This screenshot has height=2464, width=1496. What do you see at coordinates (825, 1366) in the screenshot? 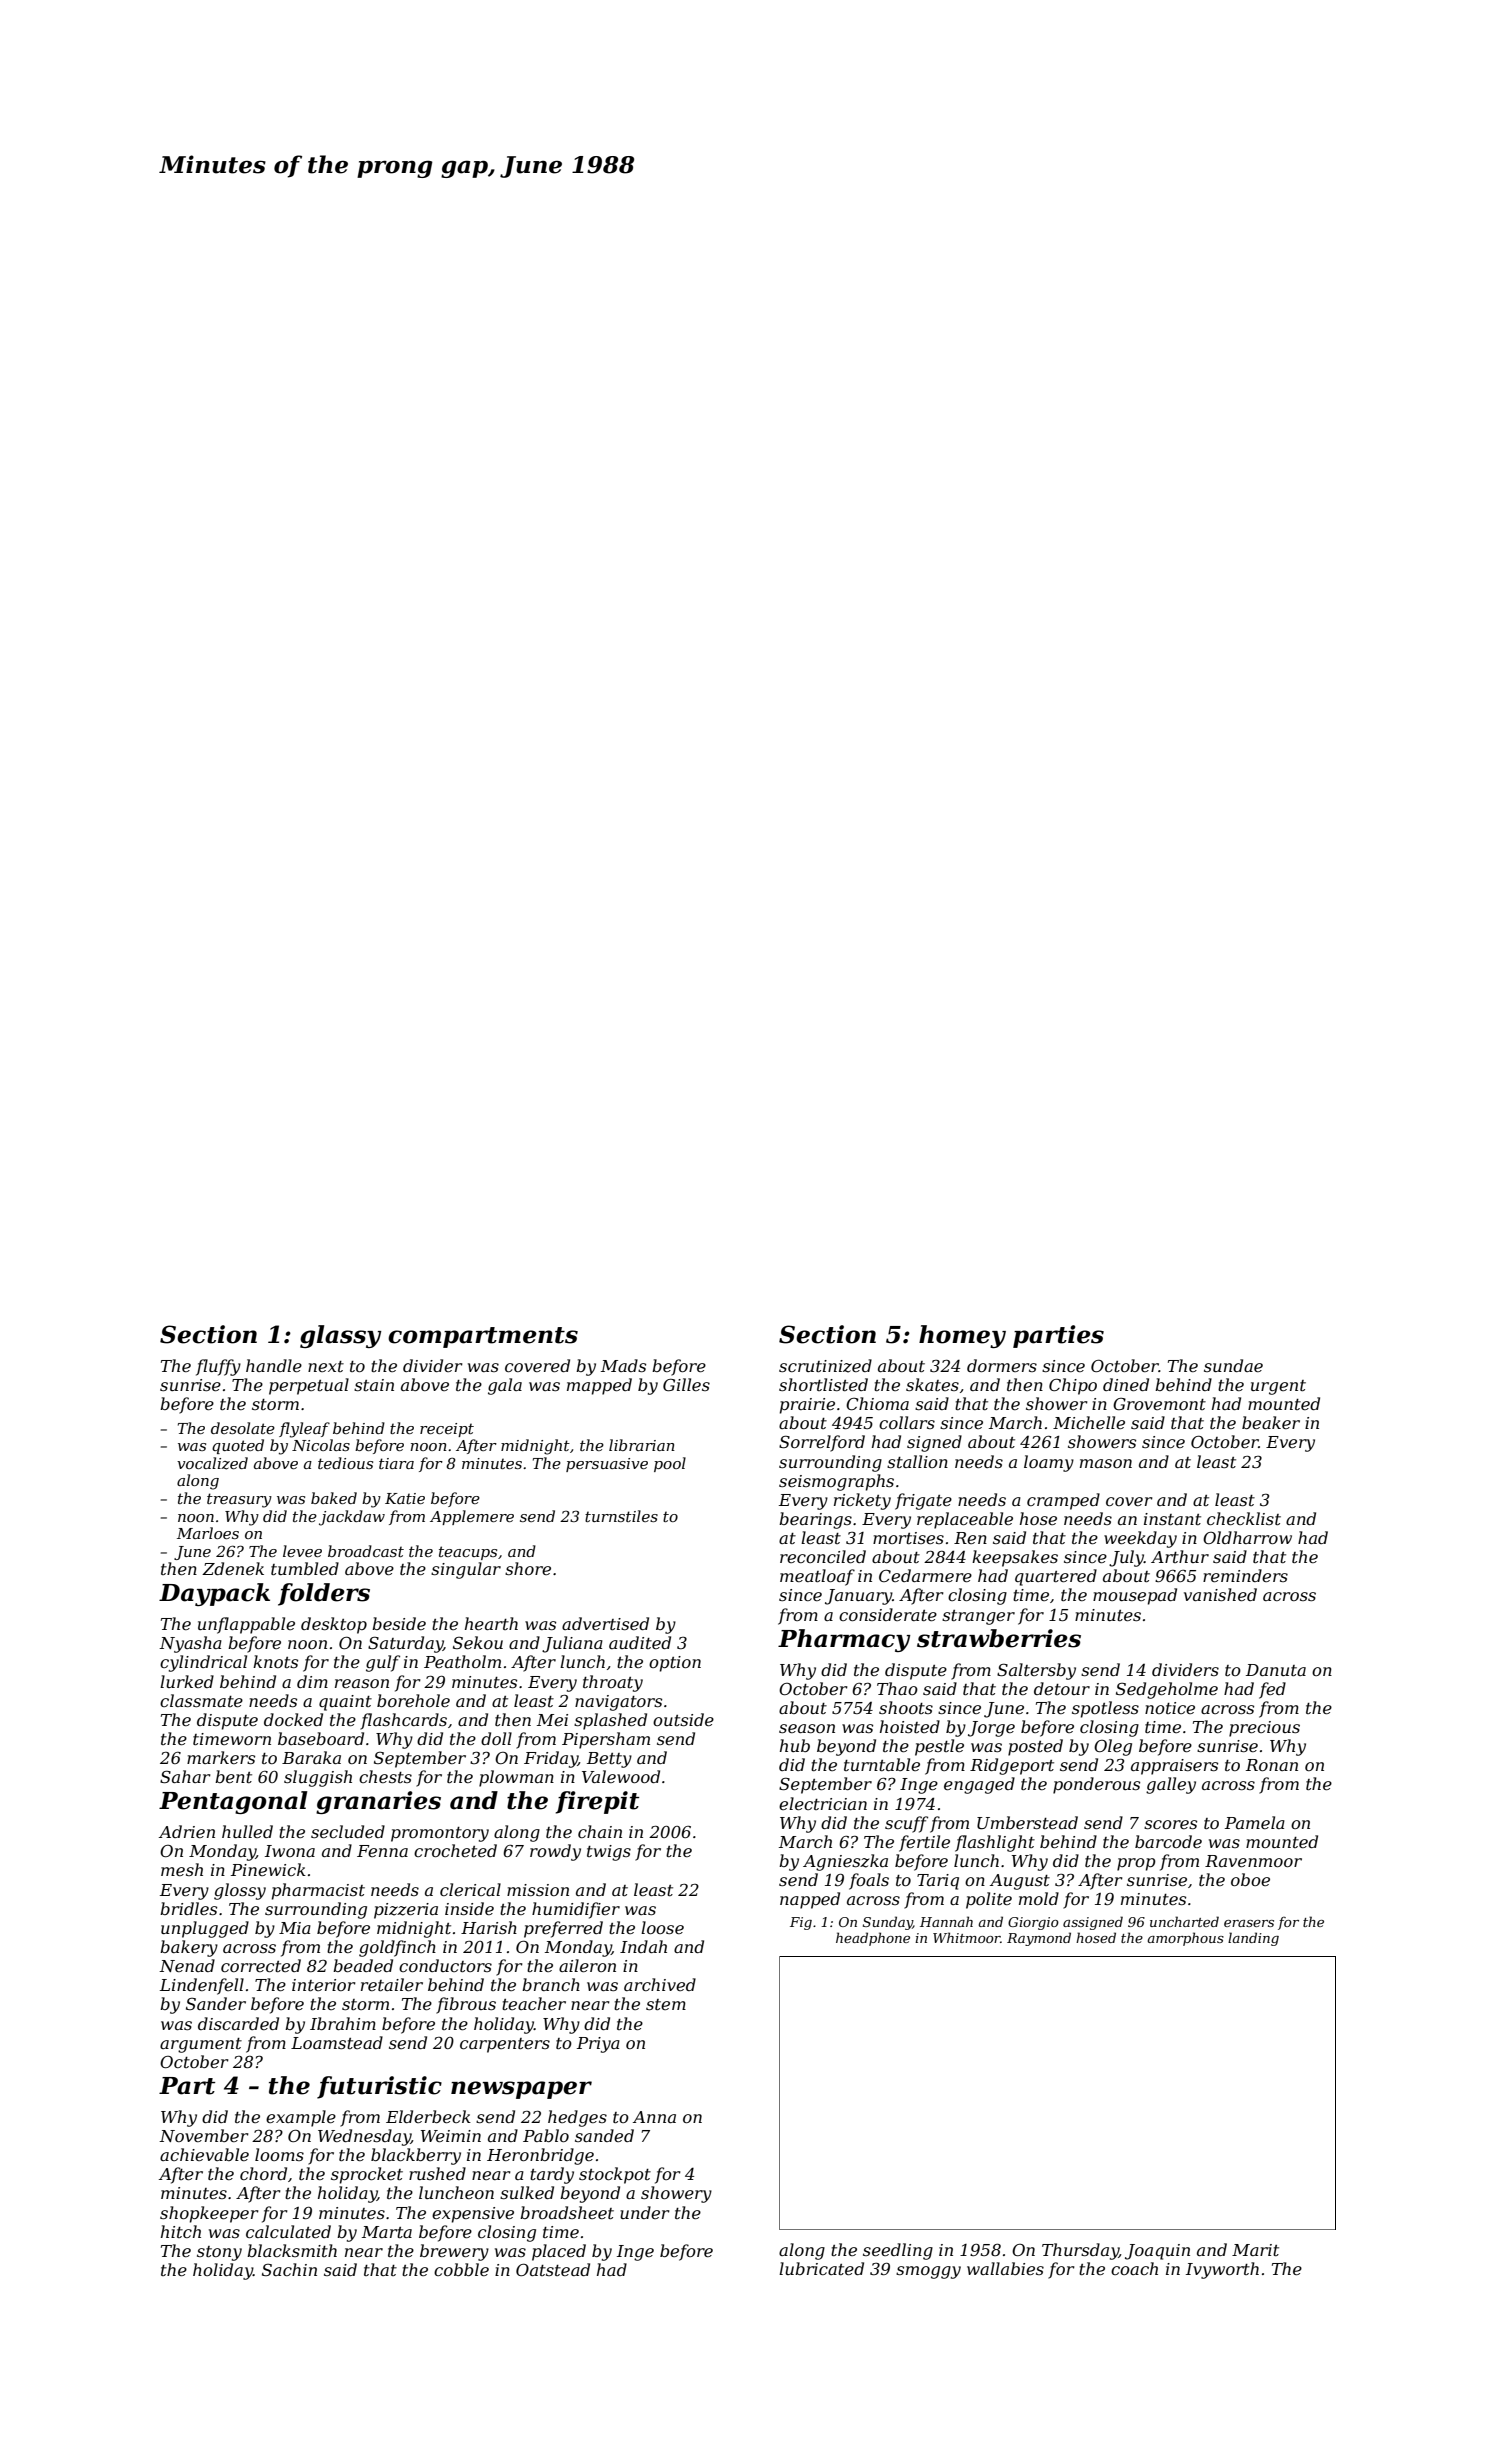
I see `scrutinized` at bounding box center [825, 1366].
